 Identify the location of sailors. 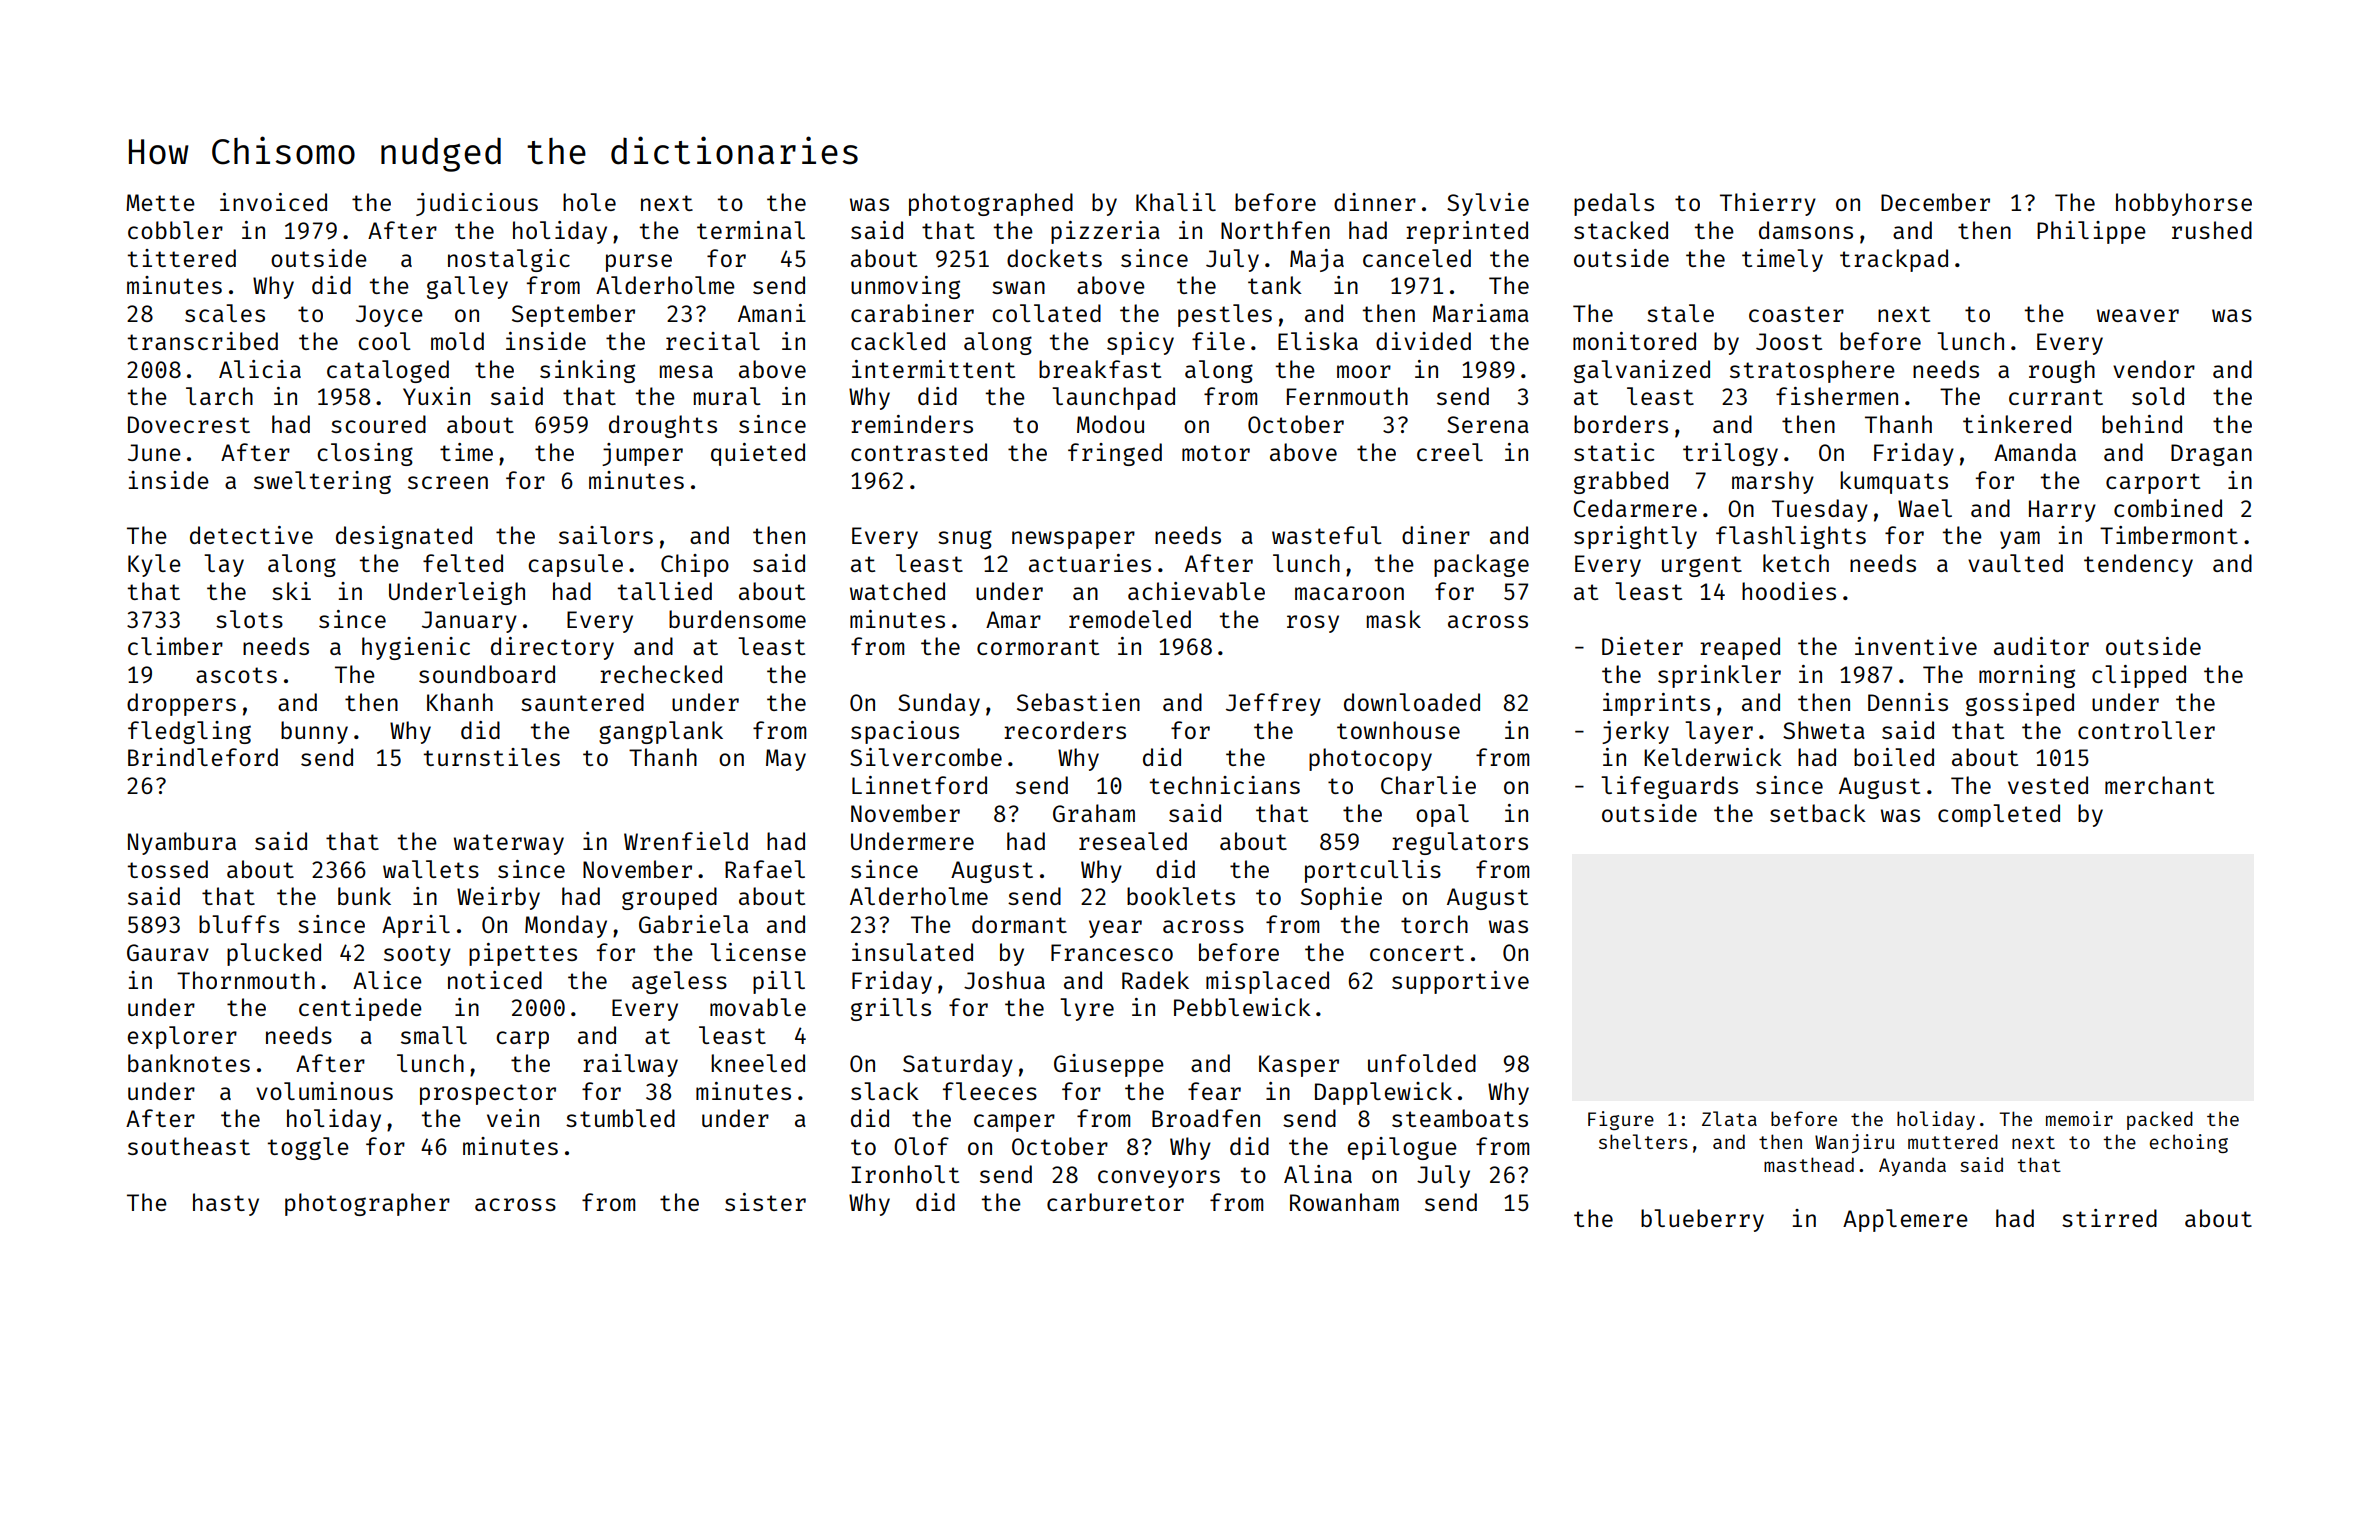
(606, 535).
